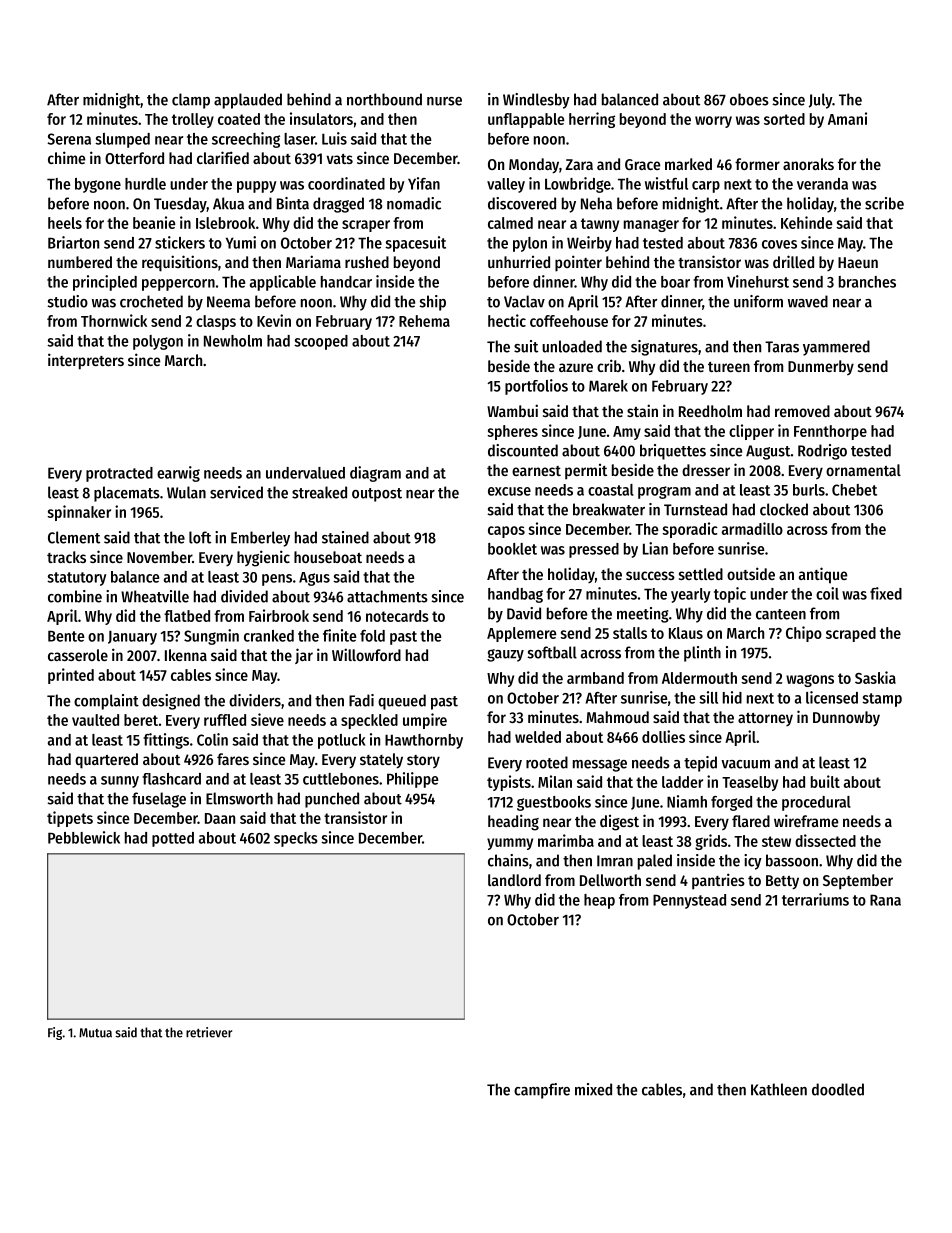 Image resolution: width=952 pixels, height=1233 pixels. I want to click on campfire, so click(542, 1091).
